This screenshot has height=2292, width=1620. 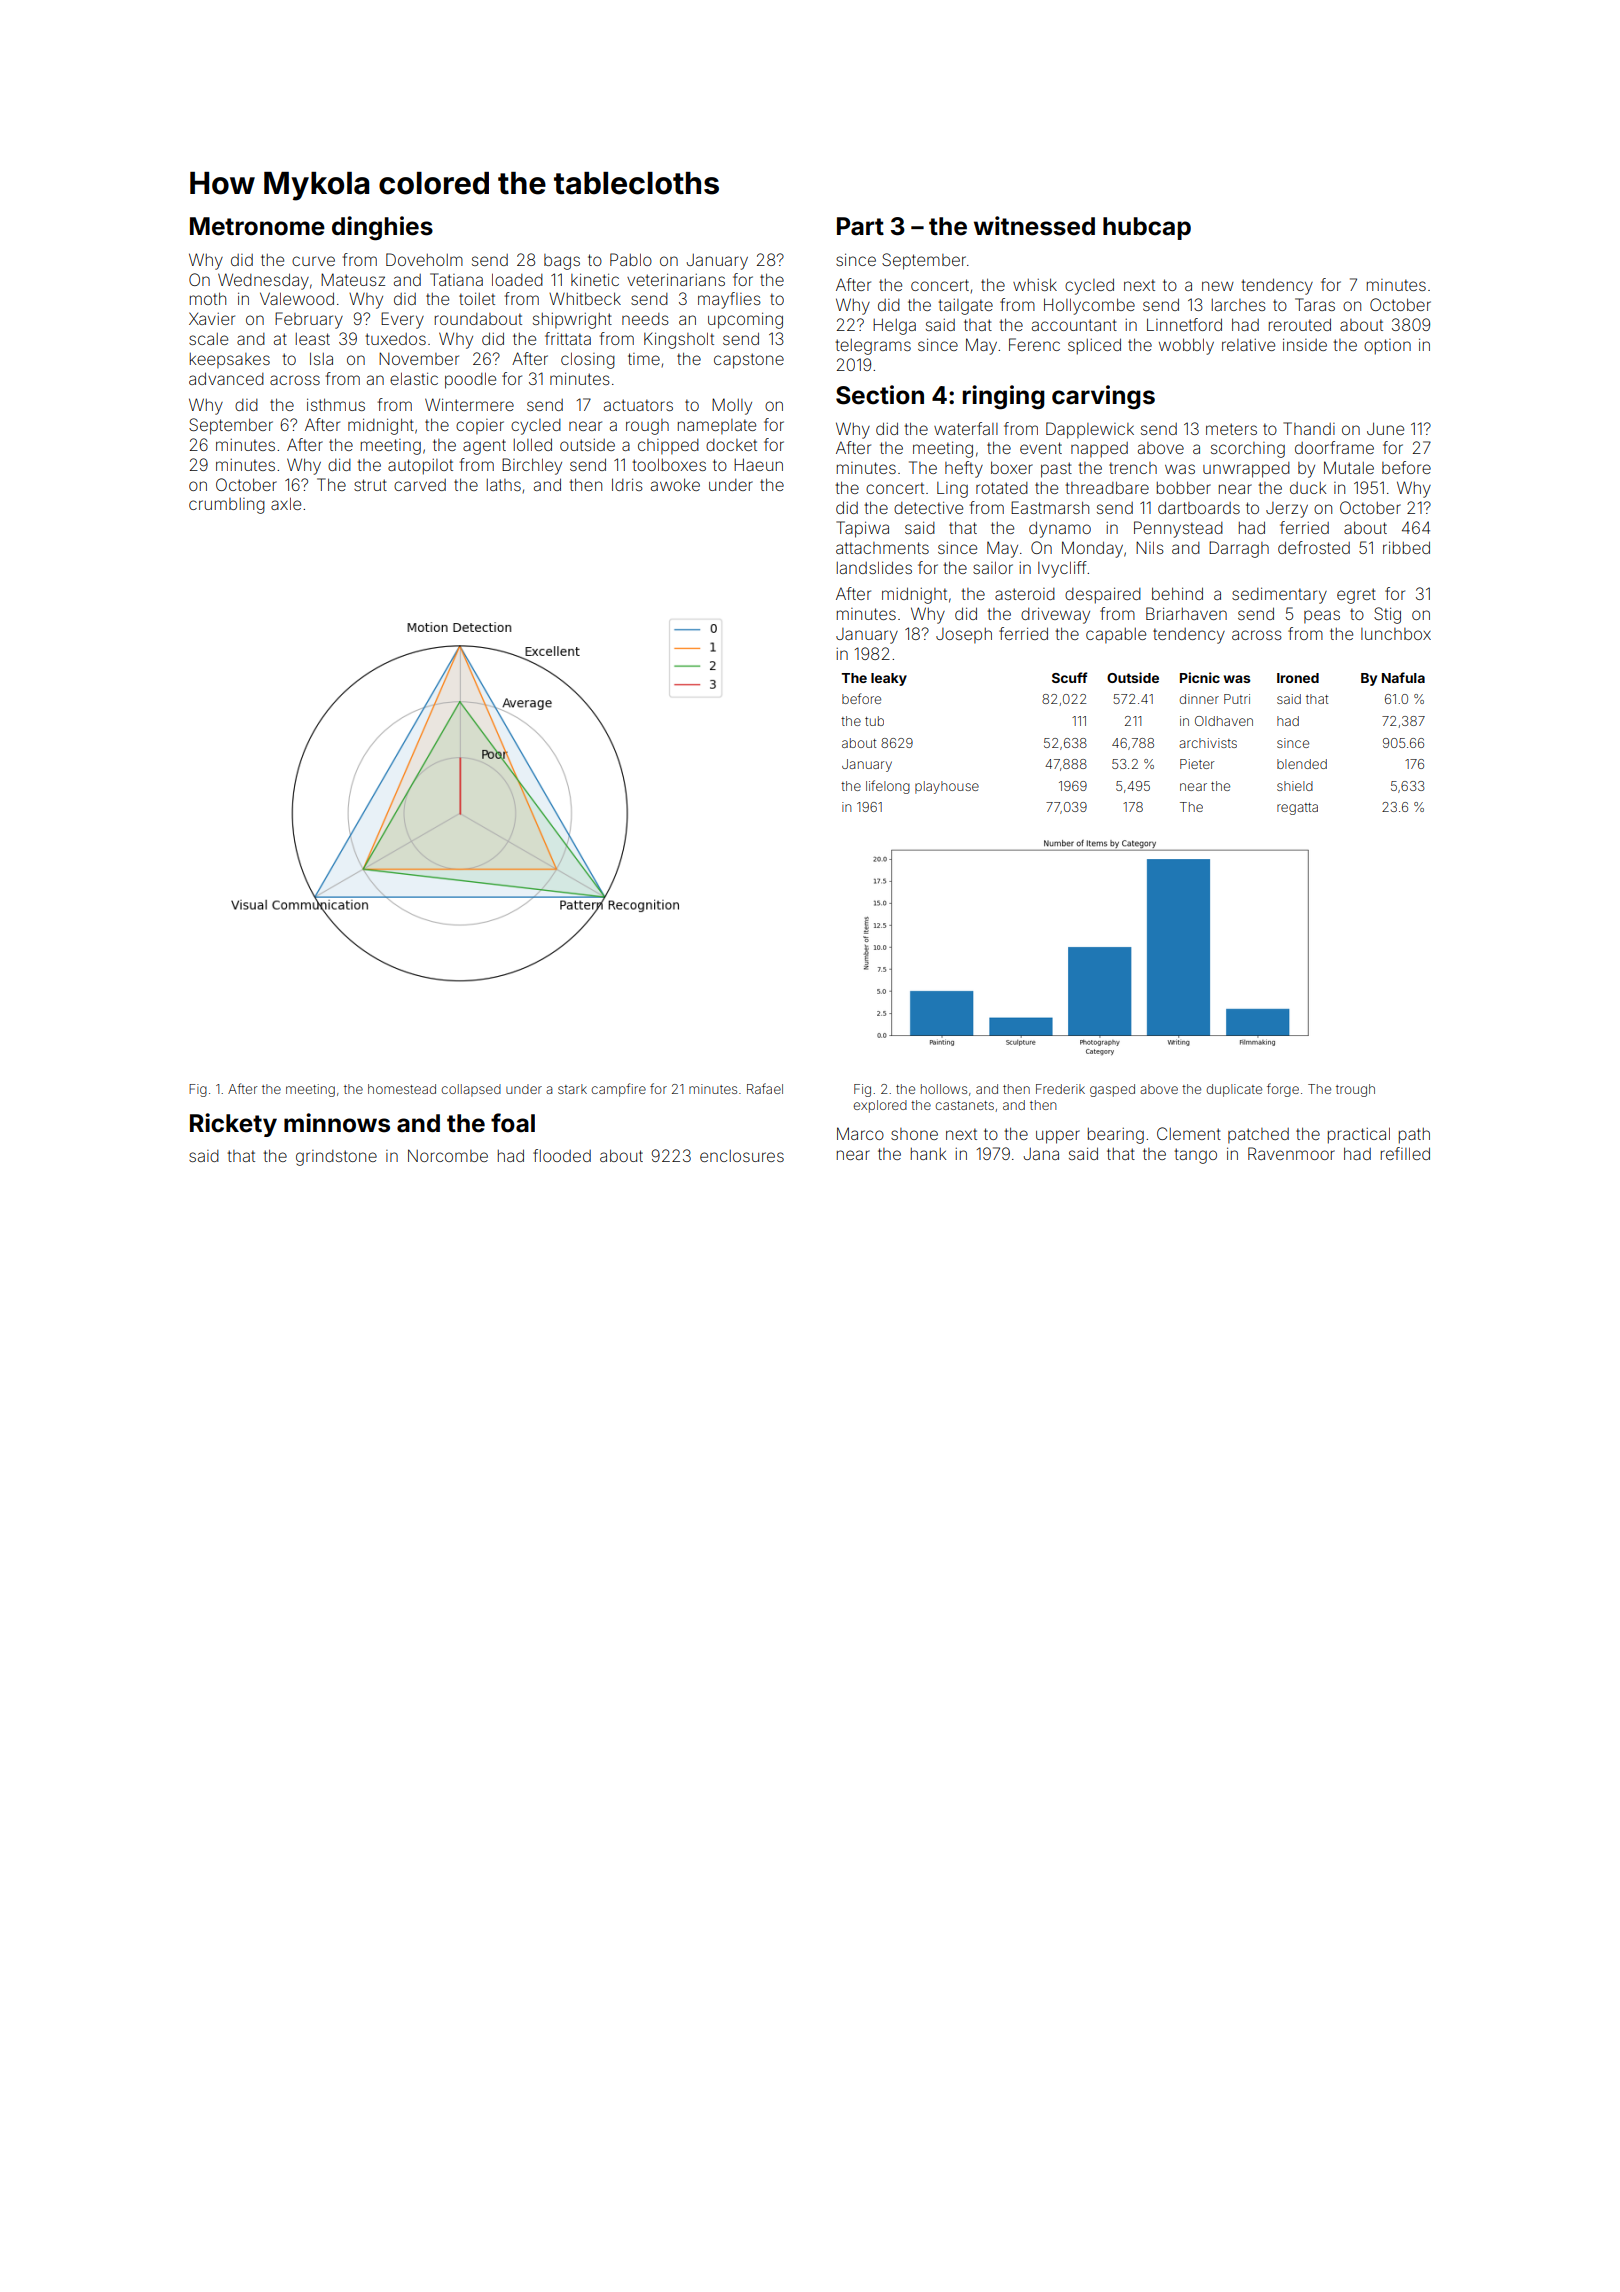 I want to click on dinghies, so click(x=382, y=228).
